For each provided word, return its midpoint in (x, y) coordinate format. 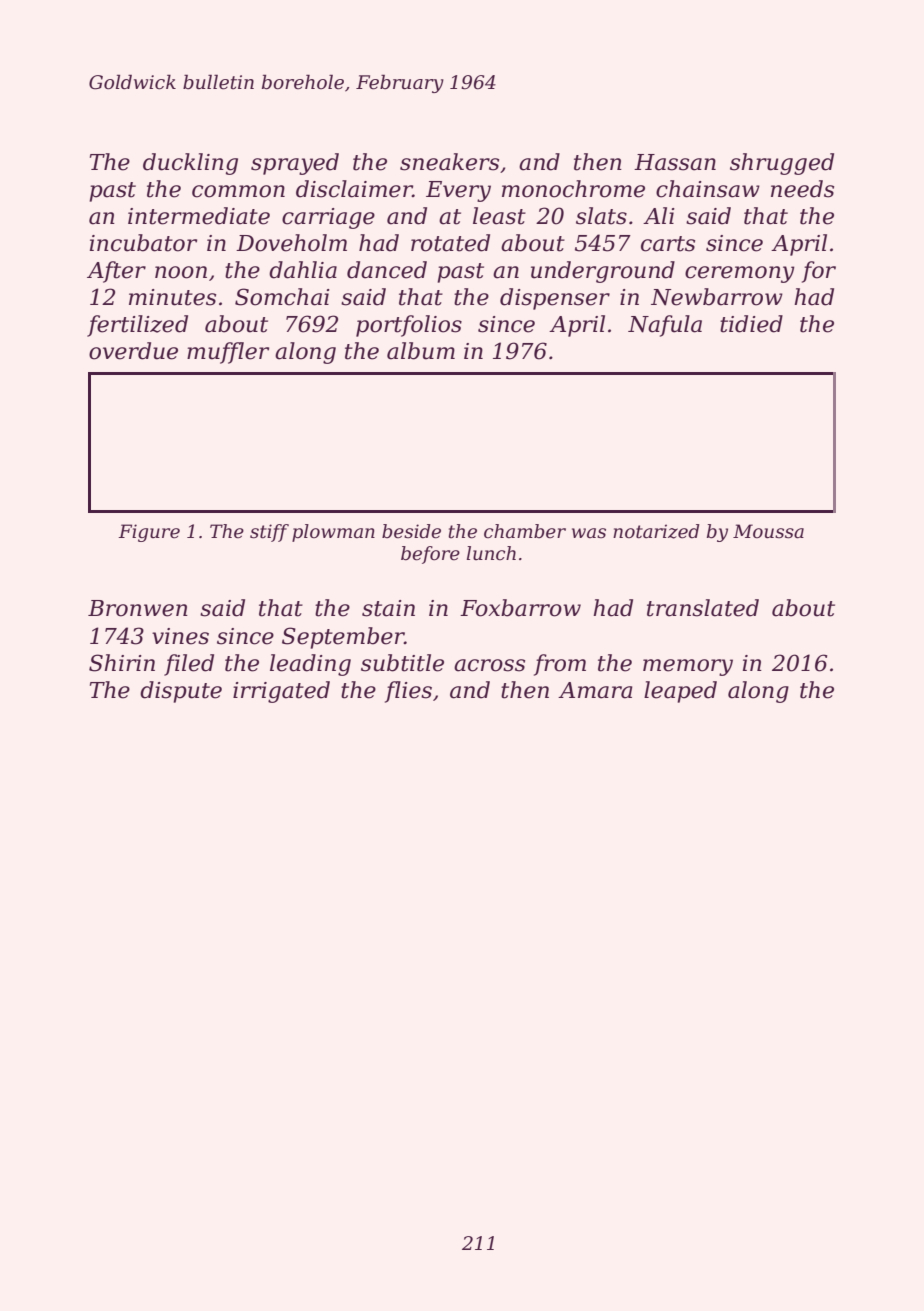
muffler (228, 353)
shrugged (782, 164)
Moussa (768, 531)
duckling (190, 164)
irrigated (281, 692)
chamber (525, 531)
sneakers (449, 162)
